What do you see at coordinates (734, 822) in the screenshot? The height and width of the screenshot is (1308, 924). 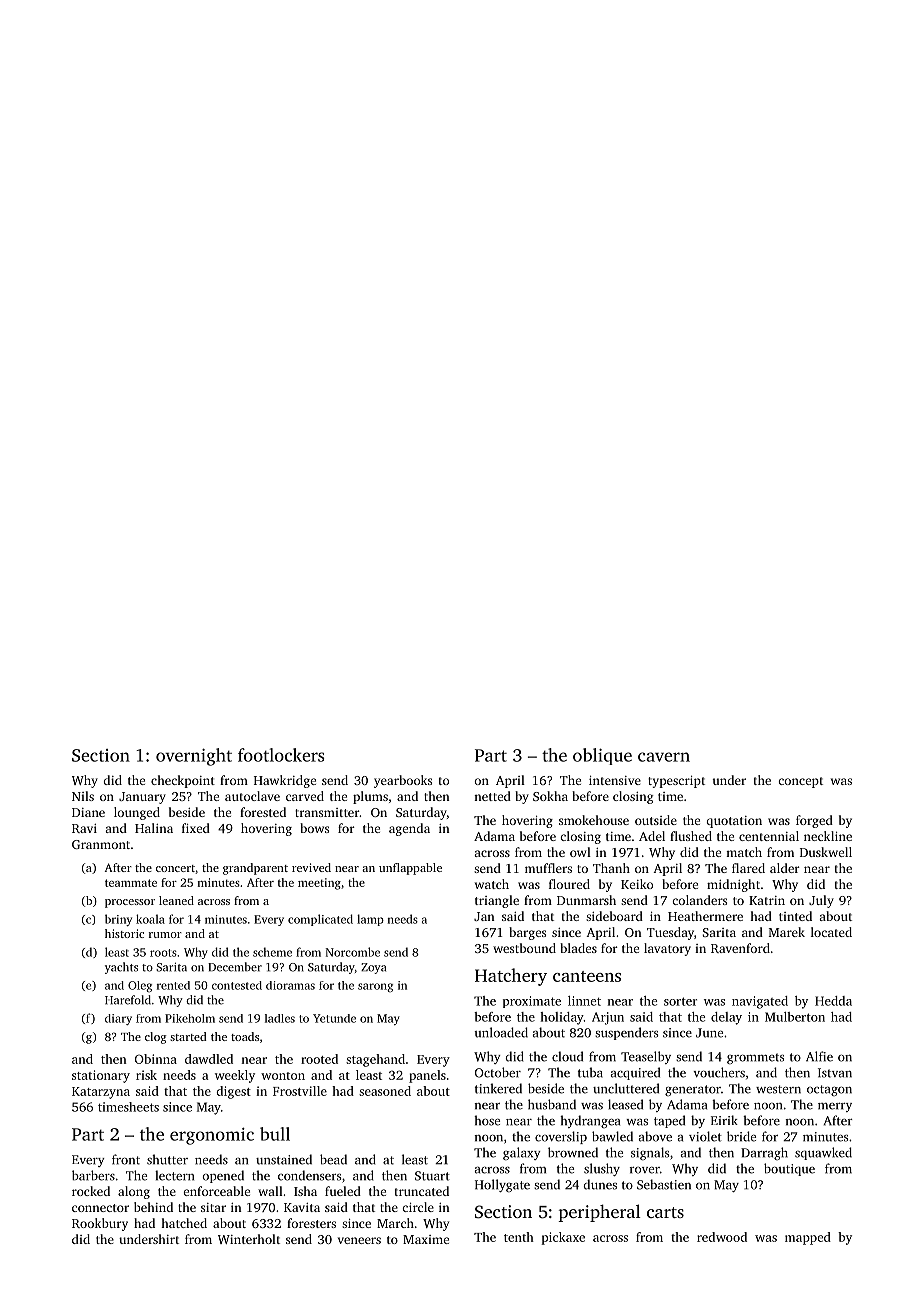 I see `quotation` at bounding box center [734, 822].
